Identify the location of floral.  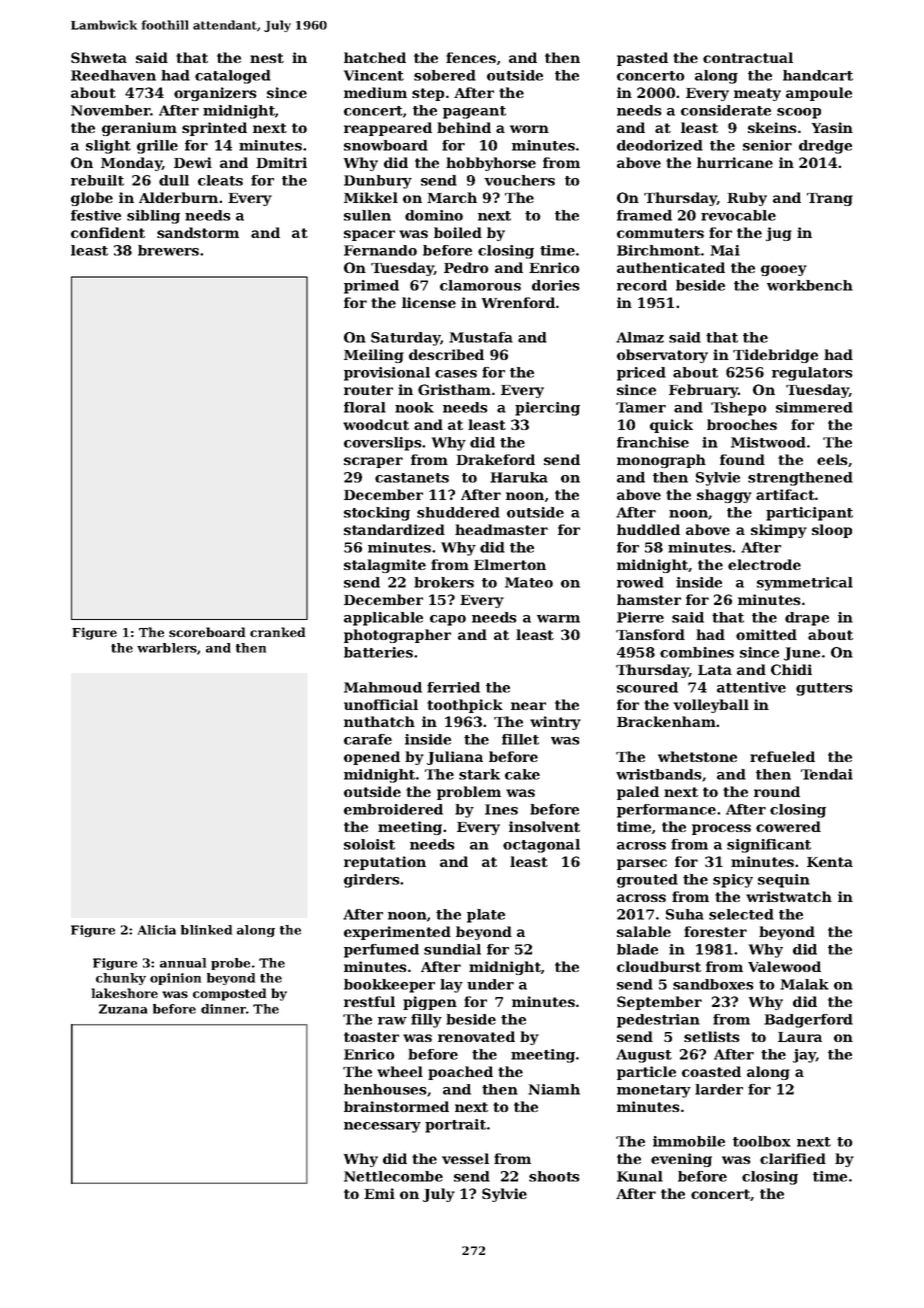
(365, 407).
